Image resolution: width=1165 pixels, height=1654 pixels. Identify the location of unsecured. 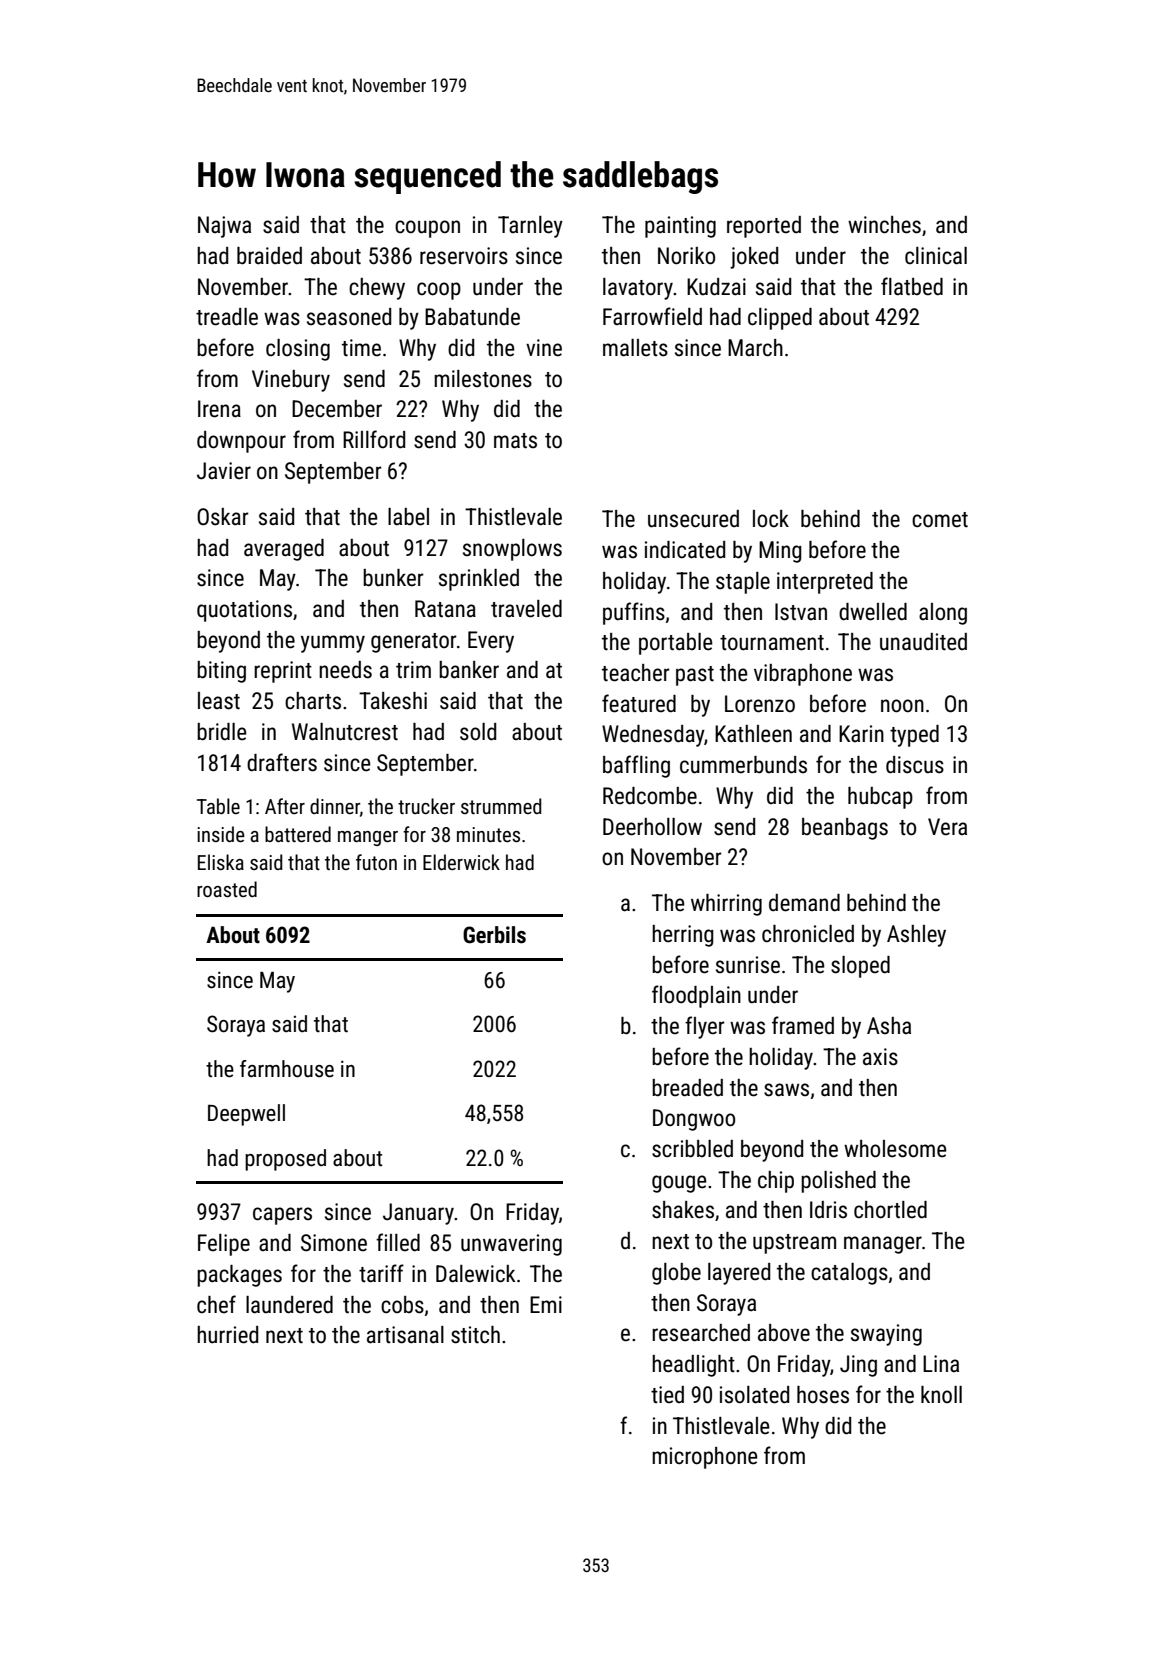
(693, 519).
